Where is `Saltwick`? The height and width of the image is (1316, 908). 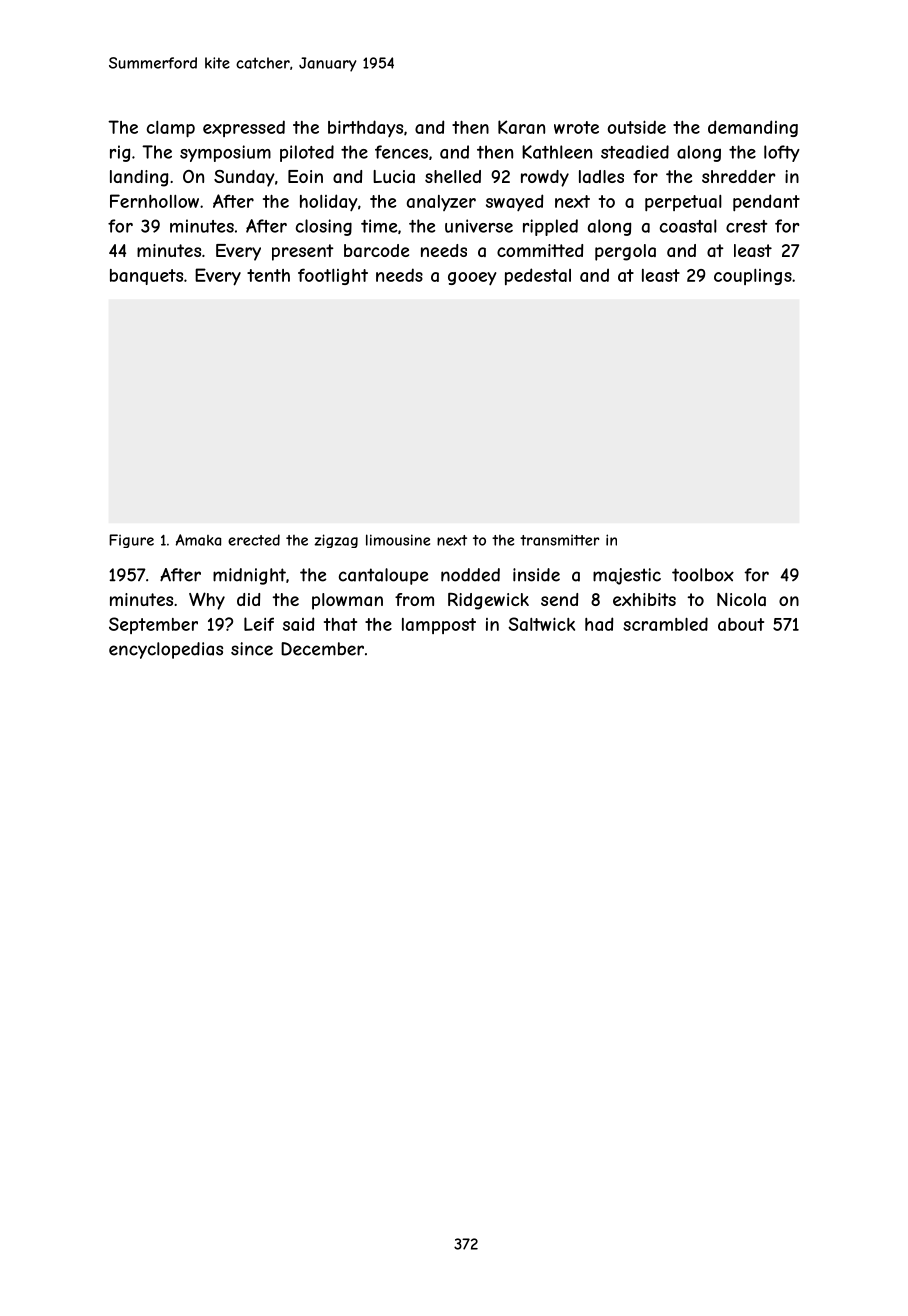 Saltwick is located at coordinates (541, 624).
